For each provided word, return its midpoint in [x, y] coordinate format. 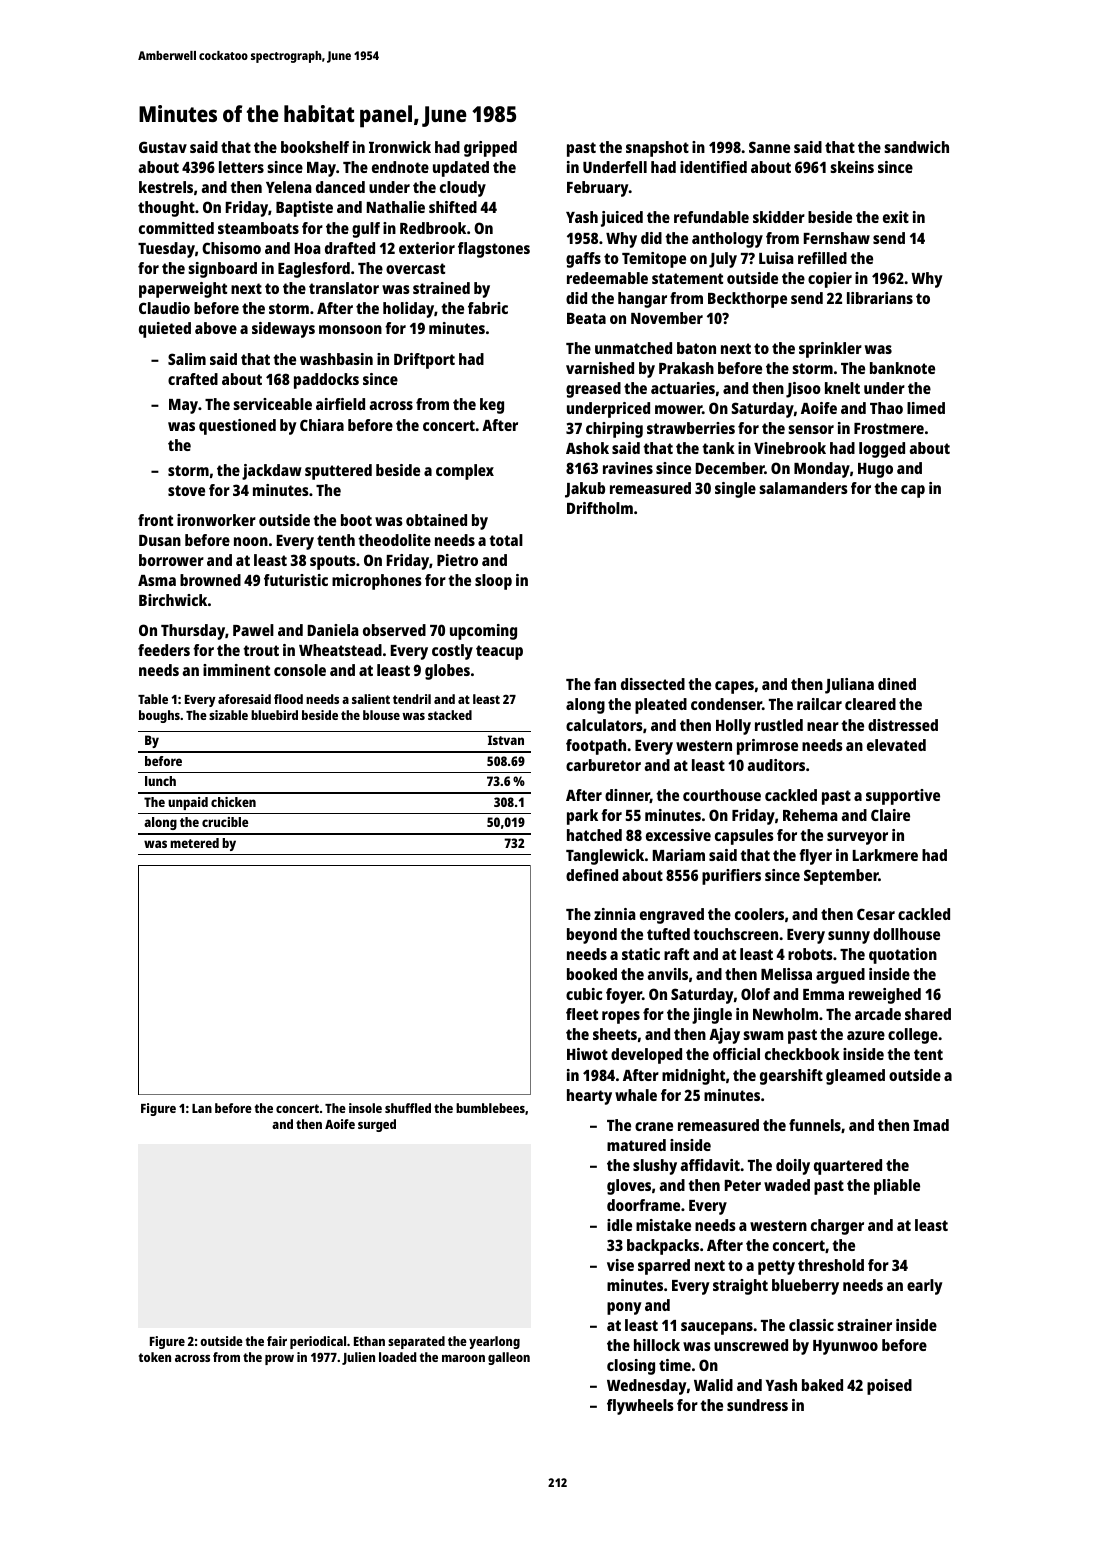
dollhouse [906, 934]
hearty [589, 1097]
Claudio [164, 308]
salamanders [803, 488]
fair [277, 1341]
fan [605, 684]
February [598, 189]
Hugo [875, 470]
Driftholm [600, 508]
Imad [931, 1125]
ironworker [216, 520]
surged [377, 1125]
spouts [333, 562]
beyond [592, 936]
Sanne [769, 147]
